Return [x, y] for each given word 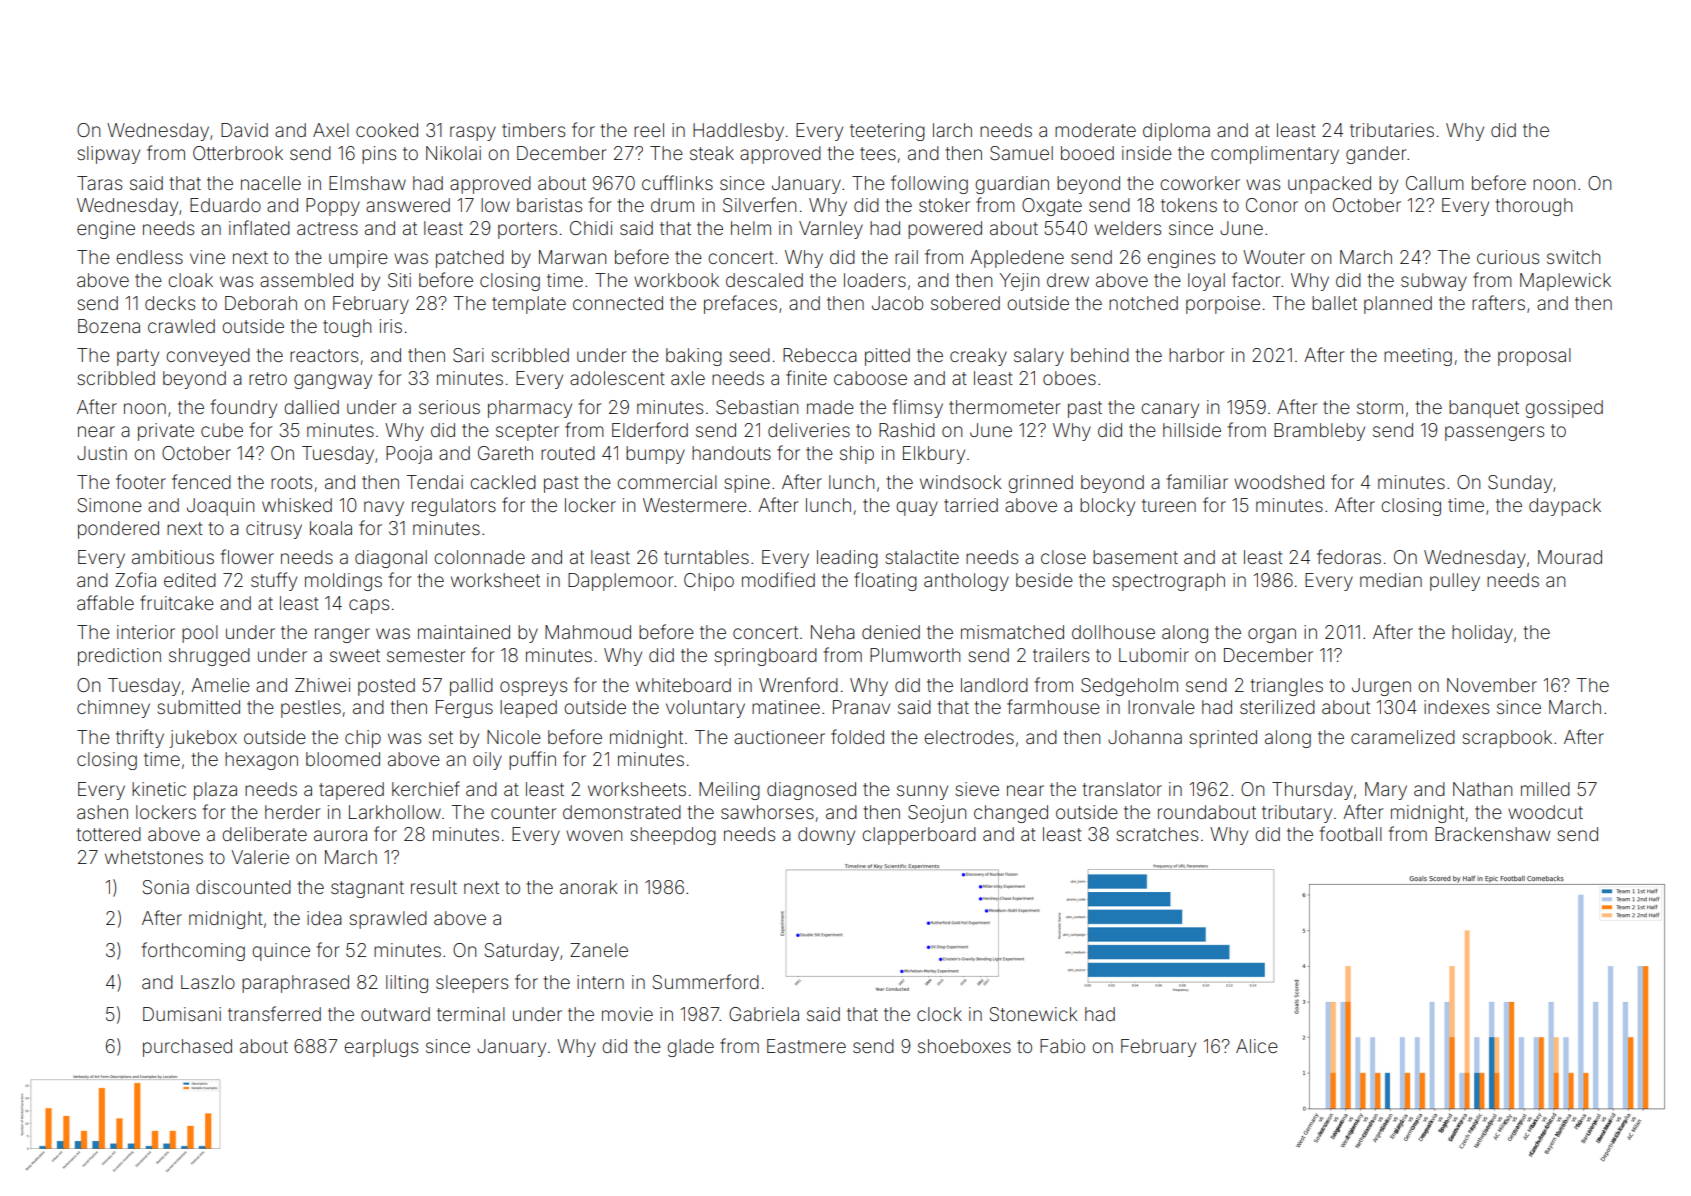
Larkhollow [395, 812]
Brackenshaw [1492, 834]
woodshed [1279, 482]
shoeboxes [964, 1046]
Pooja [409, 455]
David [244, 130]
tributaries [1392, 130]
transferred [274, 1013]
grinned [1040, 484]
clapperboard [919, 836]
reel [649, 130]
